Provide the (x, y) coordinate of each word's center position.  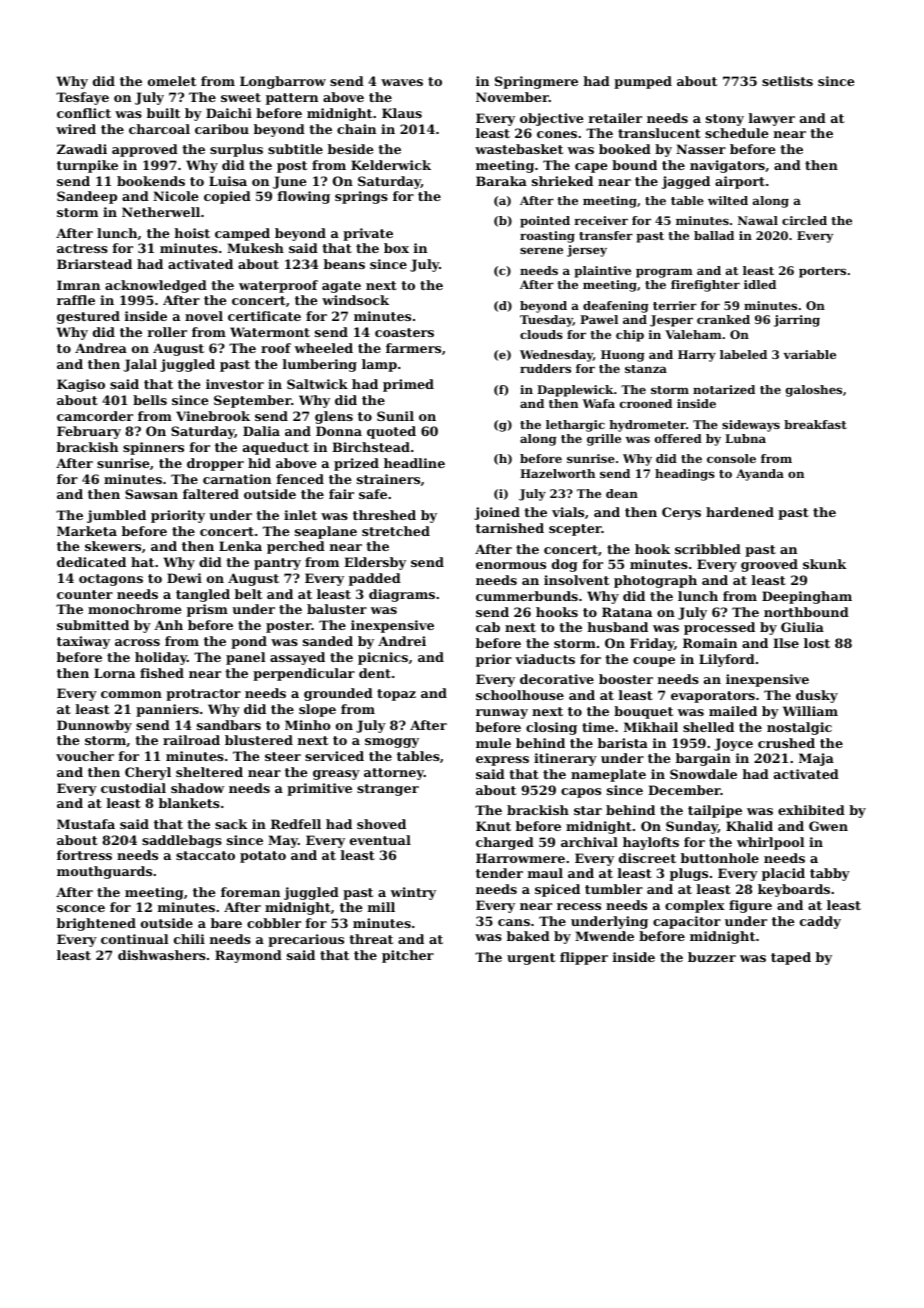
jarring (797, 321)
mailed (733, 711)
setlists (787, 81)
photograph (655, 581)
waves (402, 82)
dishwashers (162, 955)
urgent (531, 959)
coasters (404, 332)
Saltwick (317, 384)
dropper (215, 464)
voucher (85, 756)
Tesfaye (82, 98)
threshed (384, 515)
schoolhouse (520, 695)
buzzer (712, 957)
